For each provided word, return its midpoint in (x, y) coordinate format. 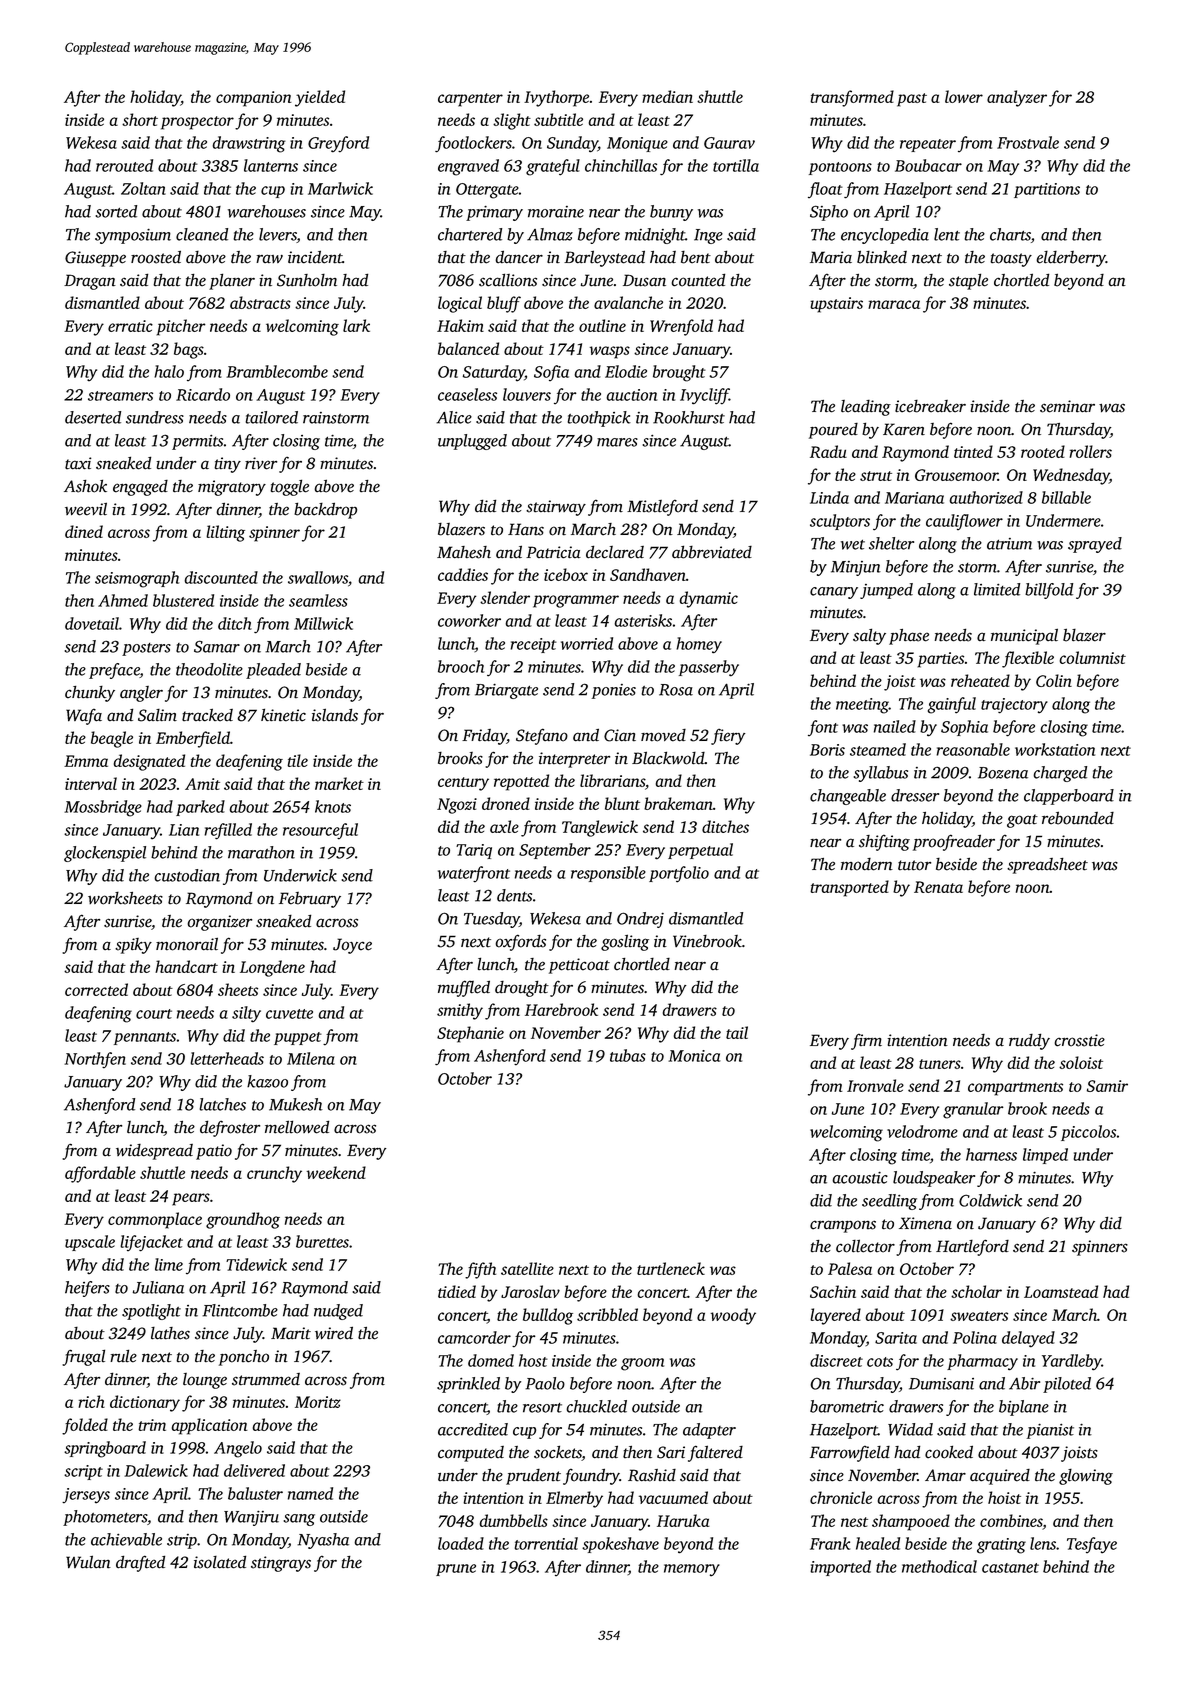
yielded (320, 98)
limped (1045, 1156)
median (667, 96)
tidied (457, 1291)
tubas (628, 1055)
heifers (87, 1289)
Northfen (95, 1060)
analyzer (1017, 98)
